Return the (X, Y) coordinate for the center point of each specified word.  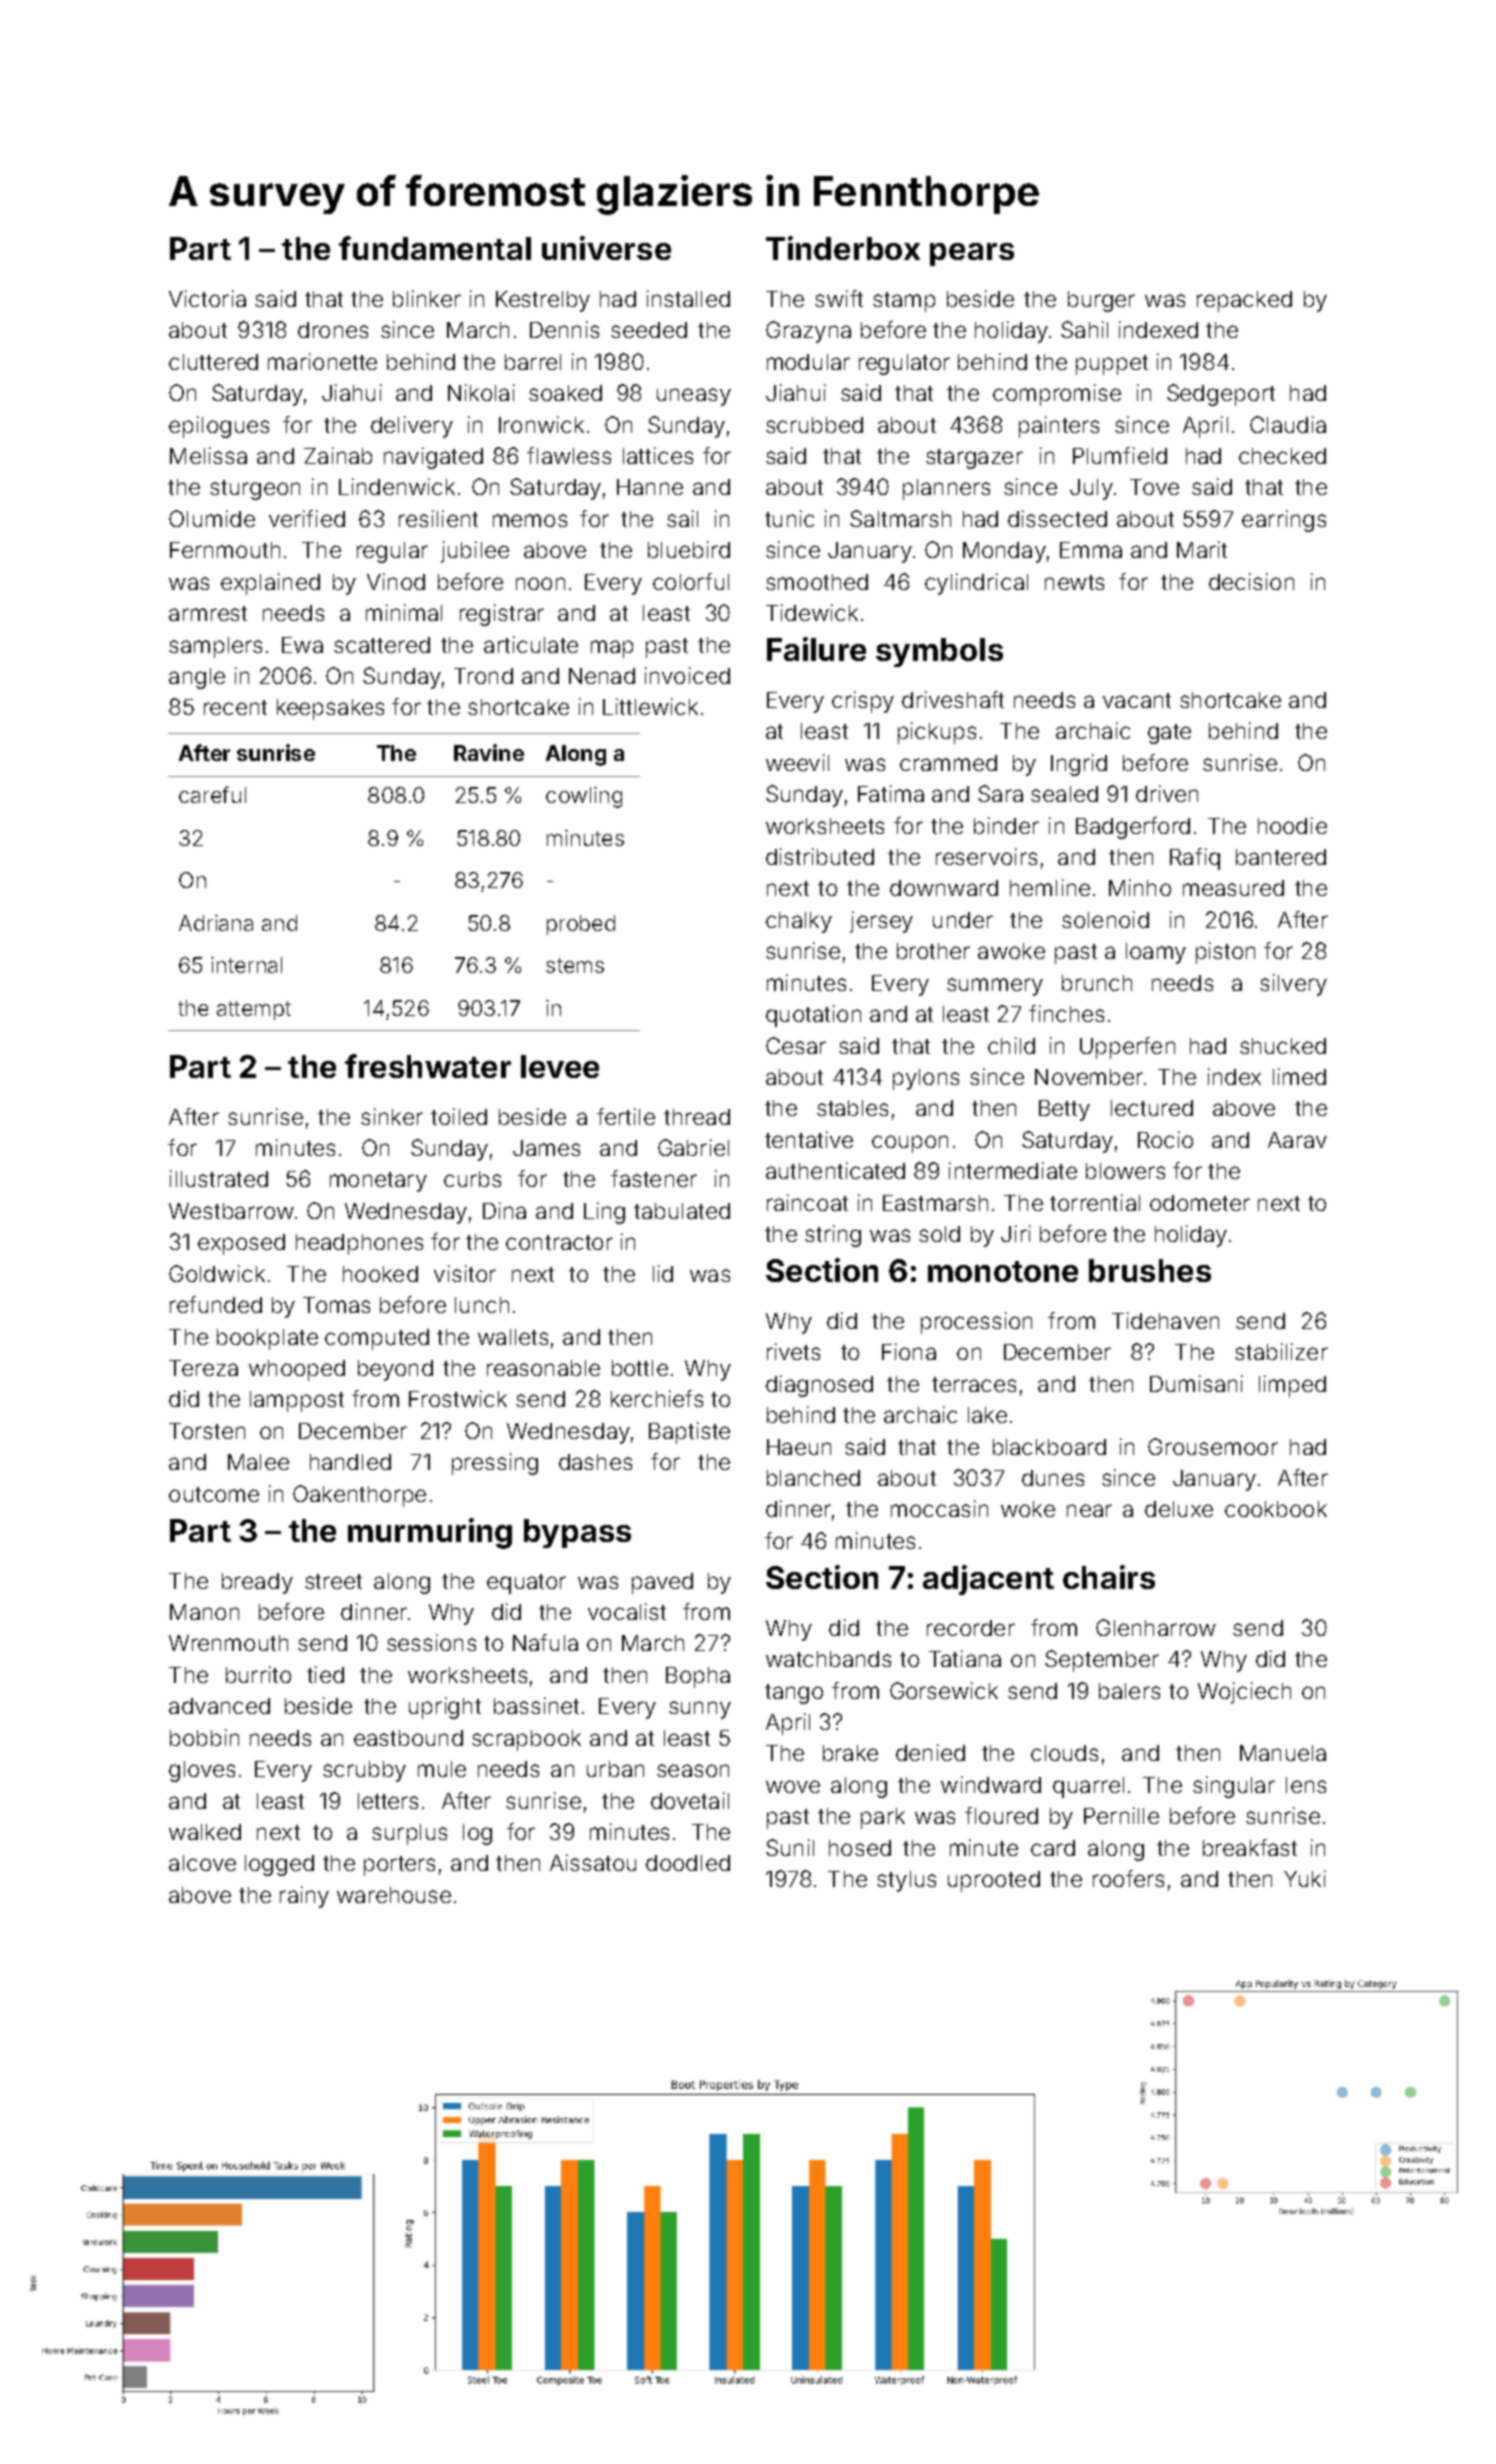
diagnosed (819, 1386)
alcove (202, 1863)
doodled (688, 1863)
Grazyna (808, 332)
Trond (483, 676)
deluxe (1179, 1509)
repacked (1244, 301)
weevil (797, 762)
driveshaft (953, 699)
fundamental (435, 248)
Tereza (203, 1368)
